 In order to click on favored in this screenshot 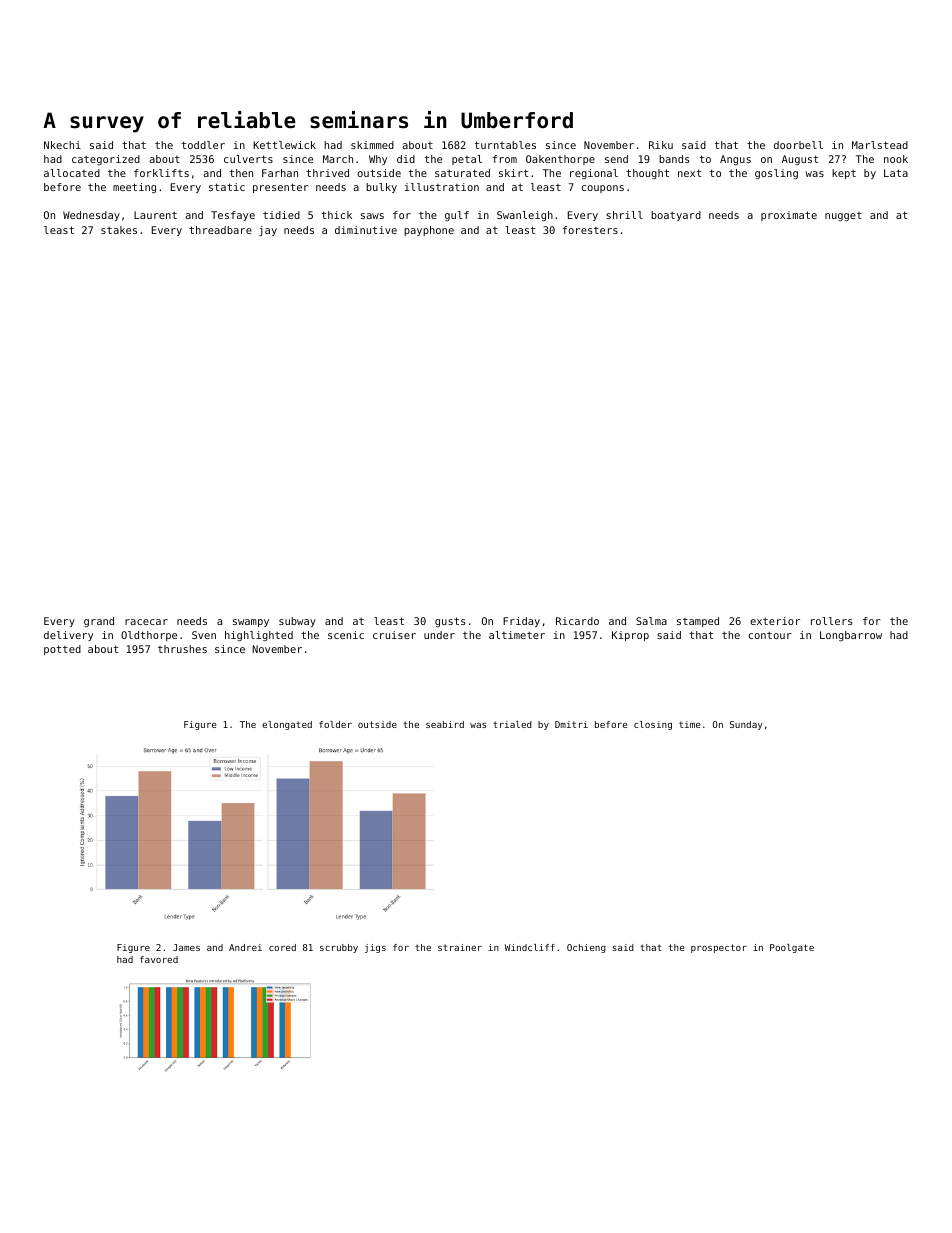, I will do `click(159, 959)`.
